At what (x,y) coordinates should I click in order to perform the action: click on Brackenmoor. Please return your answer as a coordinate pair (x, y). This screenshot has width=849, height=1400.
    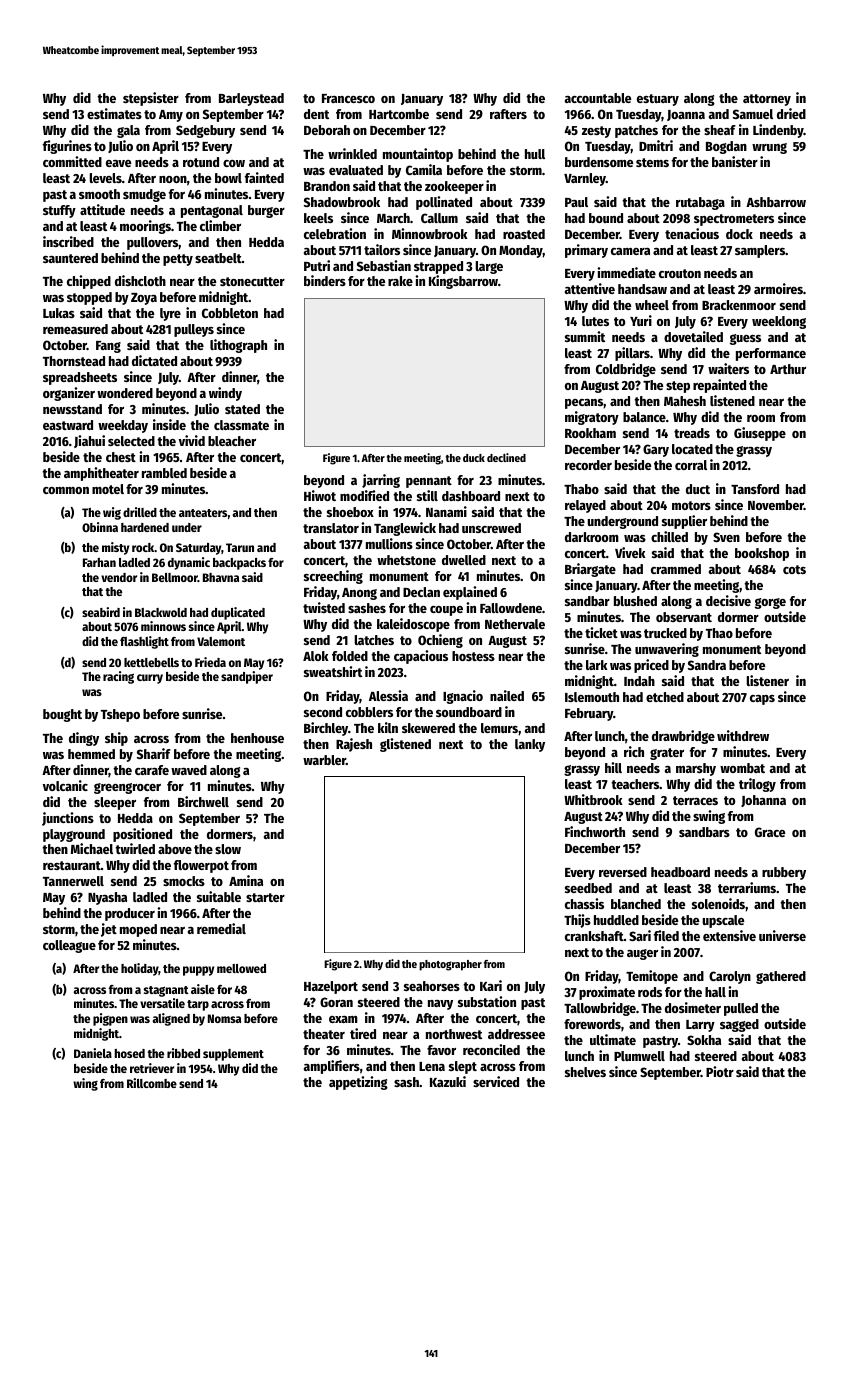
    Looking at the image, I should click on (739, 305).
